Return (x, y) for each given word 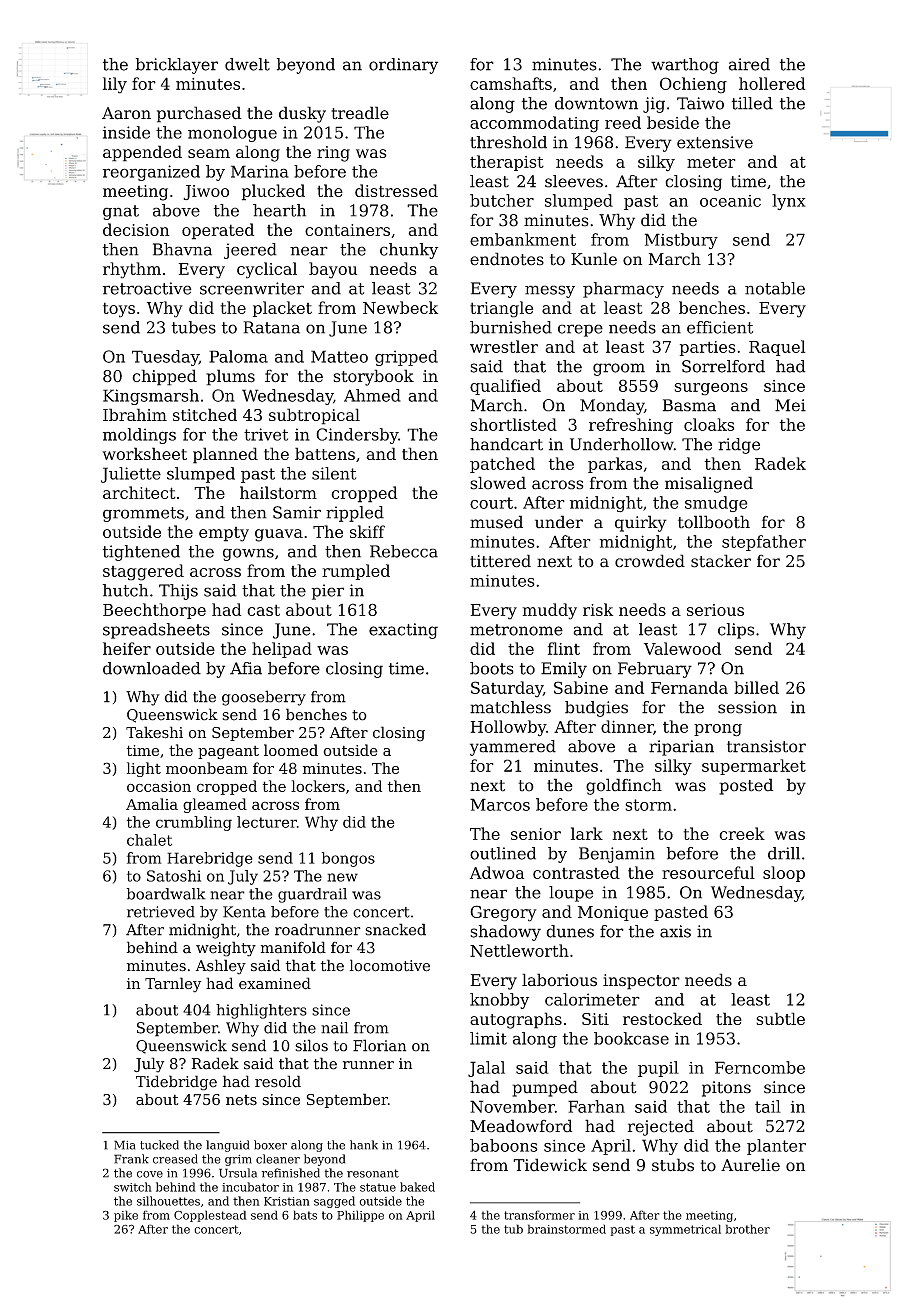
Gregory (503, 913)
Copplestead (210, 1216)
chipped (164, 377)
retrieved (161, 912)
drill (784, 853)
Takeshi (154, 732)
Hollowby (508, 728)
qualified (505, 387)
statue (378, 1187)
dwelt (247, 64)
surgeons (711, 389)
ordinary (403, 66)
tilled (752, 103)
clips (736, 631)
